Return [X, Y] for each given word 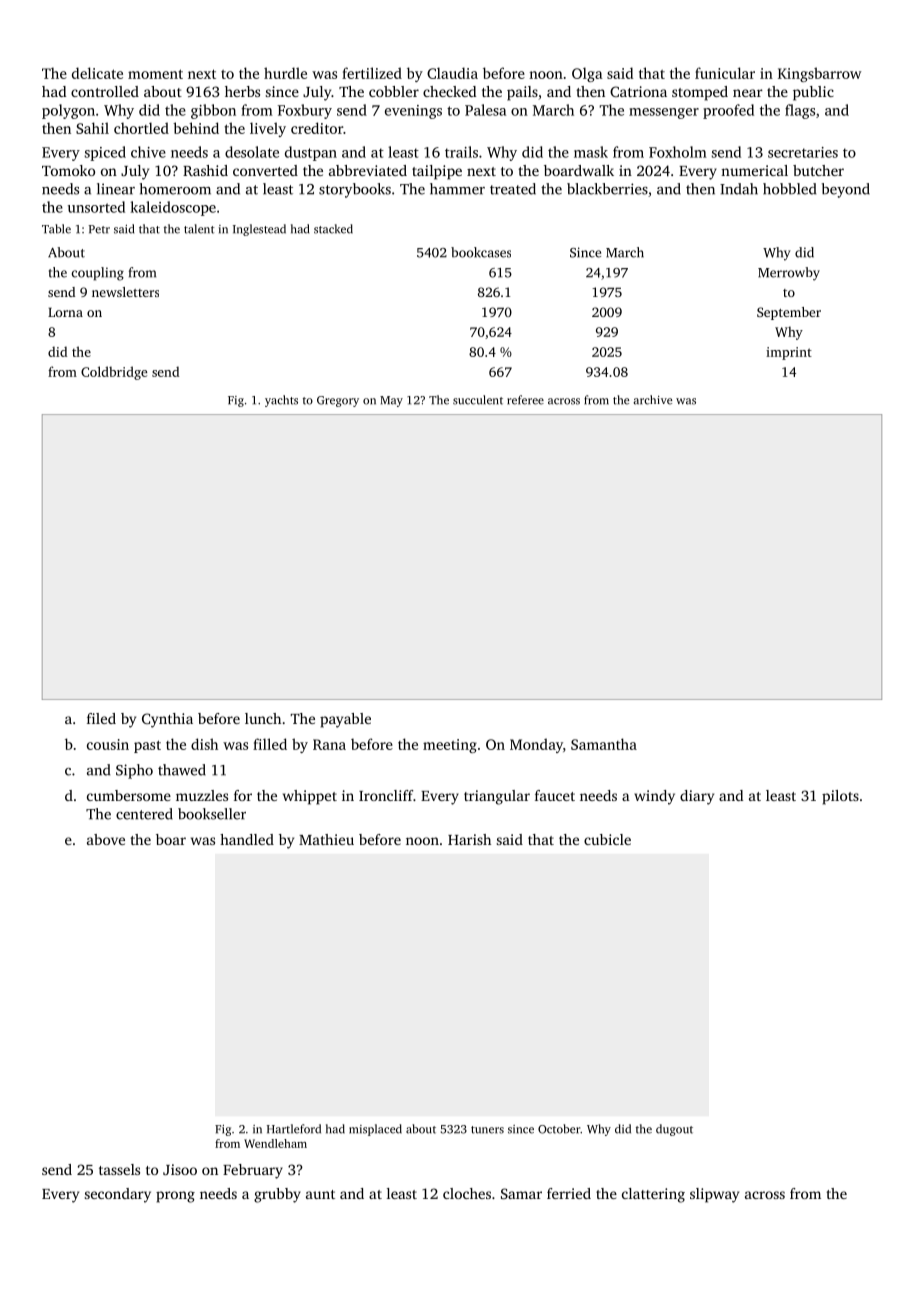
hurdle [285, 73]
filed [101, 718]
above [106, 839]
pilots [840, 797]
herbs [242, 91]
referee [525, 400]
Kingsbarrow [819, 74]
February [253, 1171]
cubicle [607, 839]
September [789, 313]
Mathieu [326, 839]
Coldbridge [114, 373]
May [391, 401]
